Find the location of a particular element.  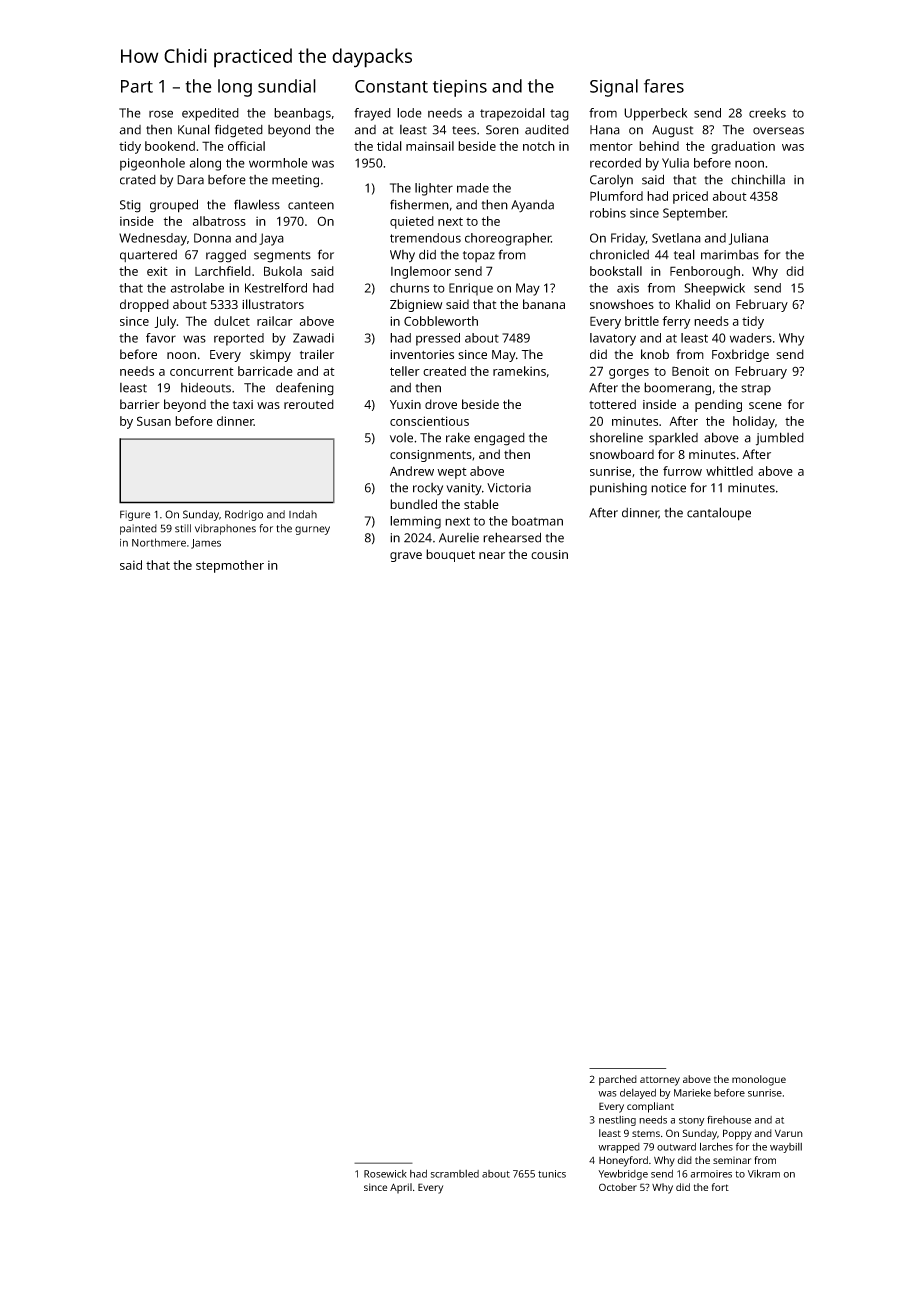

Rodrigo is located at coordinates (244, 515).
